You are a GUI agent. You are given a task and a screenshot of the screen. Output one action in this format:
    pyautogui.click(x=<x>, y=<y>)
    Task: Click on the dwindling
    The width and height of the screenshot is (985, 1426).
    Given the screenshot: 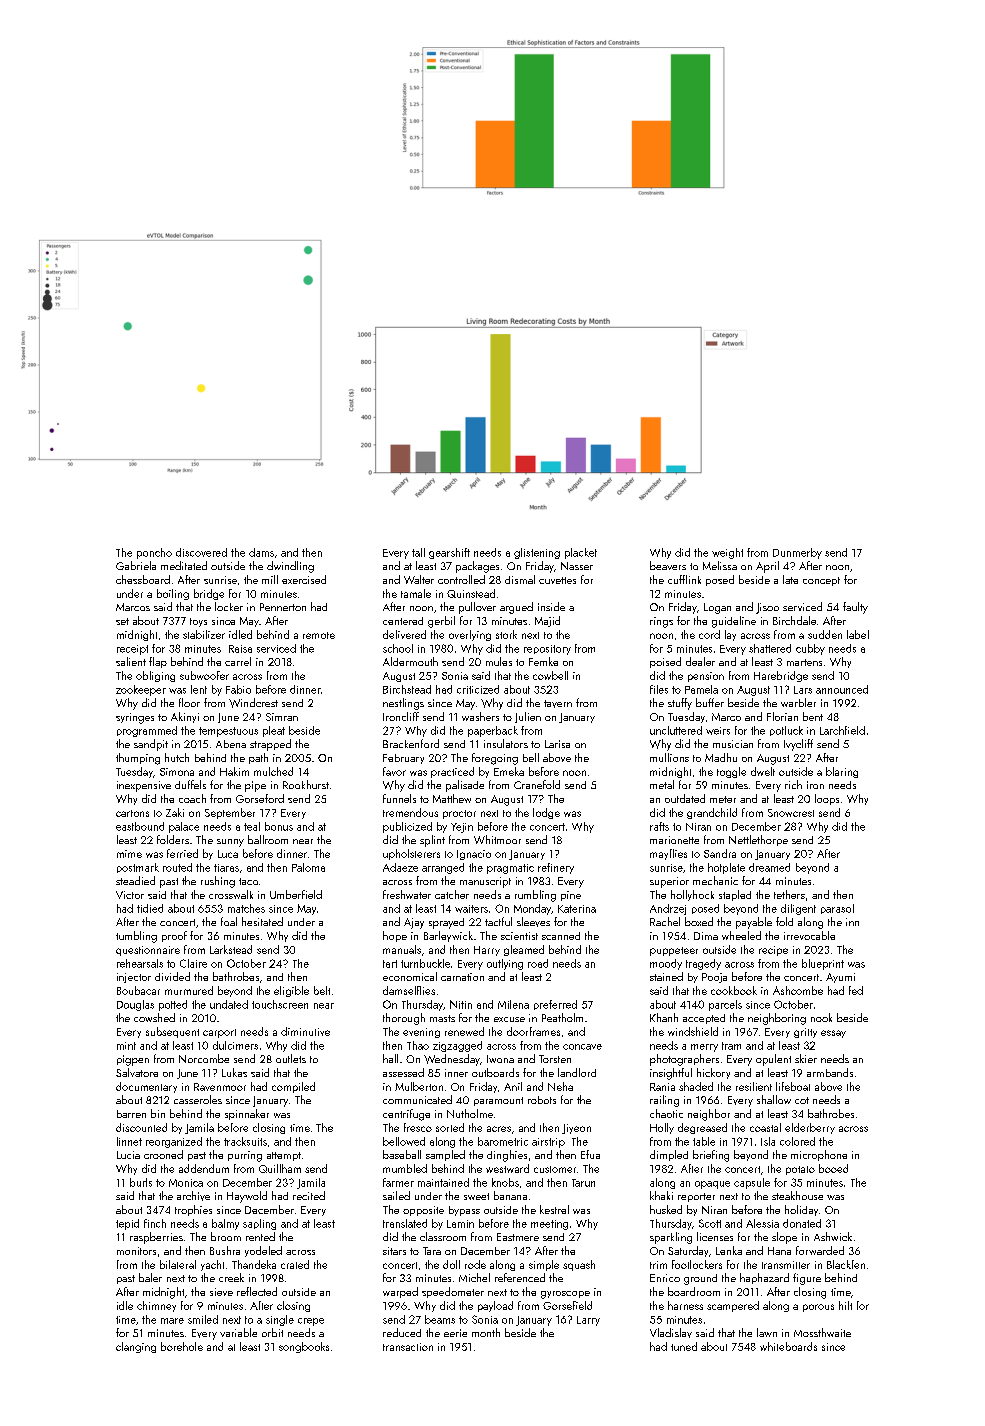 What is the action you would take?
    pyautogui.click(x=290, y=567)
